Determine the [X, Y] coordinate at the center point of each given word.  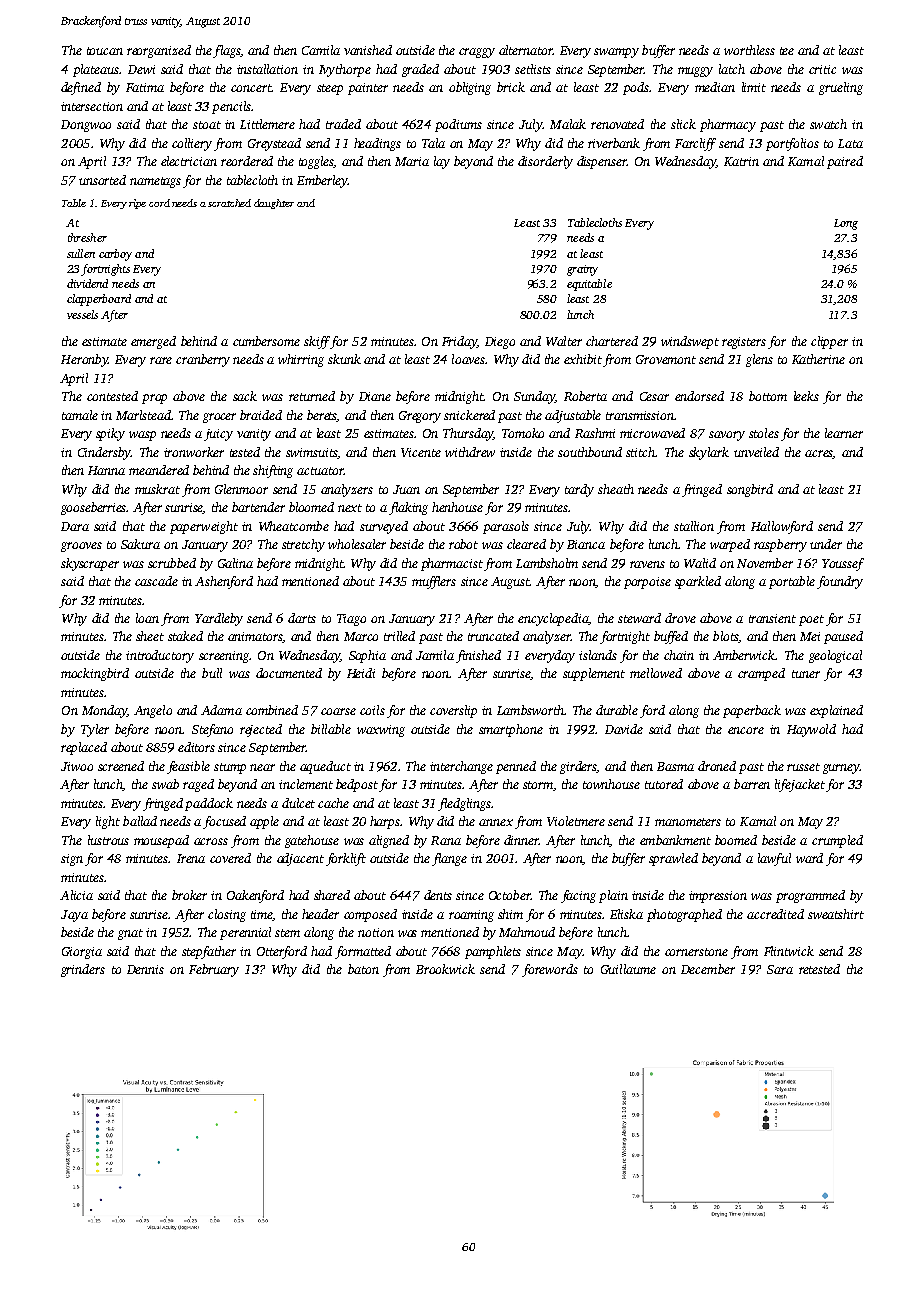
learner [844, 433]
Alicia [76, 895]
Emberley [322, 181]
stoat [207, 125]
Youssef [843, 564]
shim [510, 914]
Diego [500, 343]
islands [598, 655]
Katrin [741, 161]
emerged [153, 342]
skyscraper [90, 564]
